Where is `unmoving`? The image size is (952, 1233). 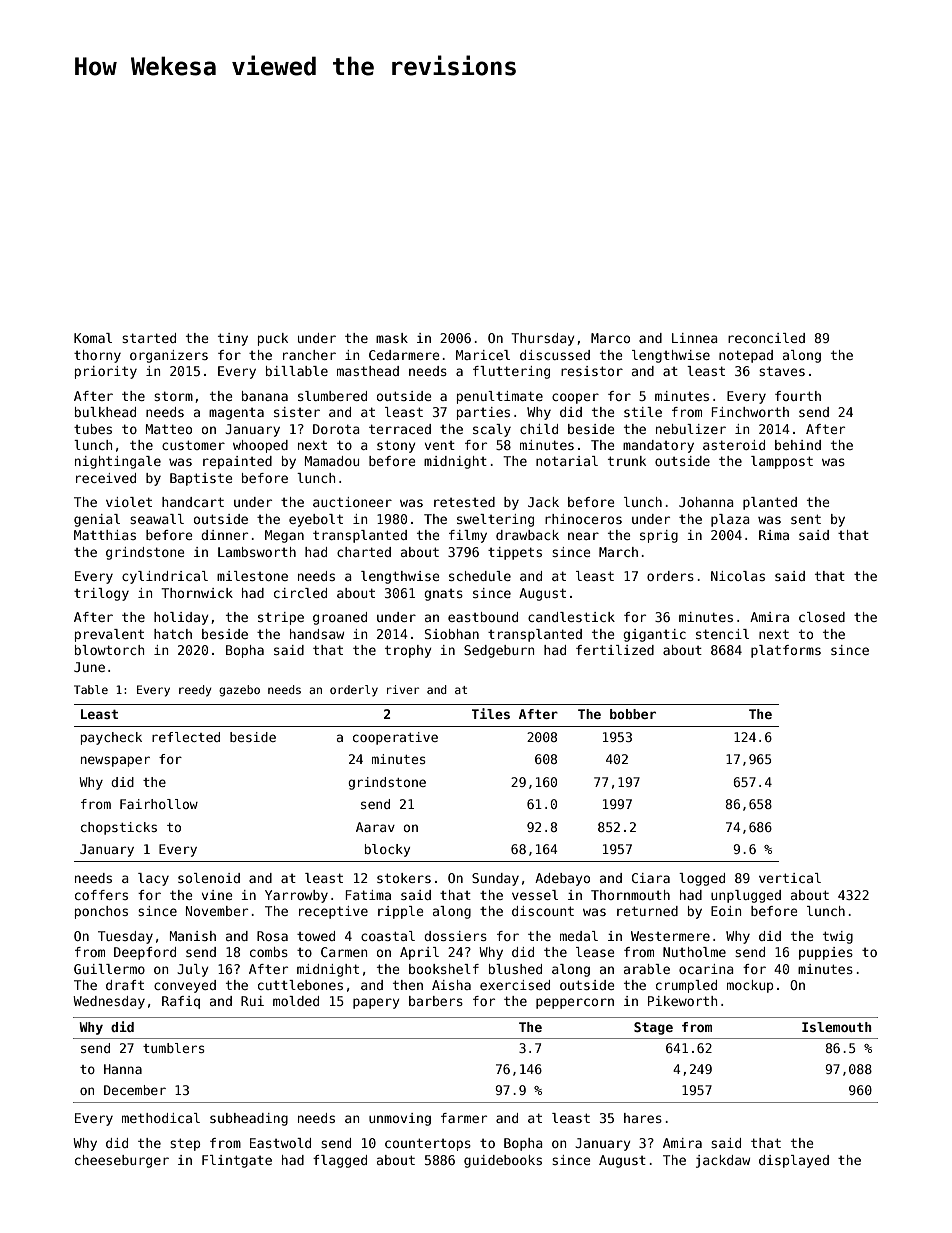 unmoving is located at coordinates (400, 1119).
